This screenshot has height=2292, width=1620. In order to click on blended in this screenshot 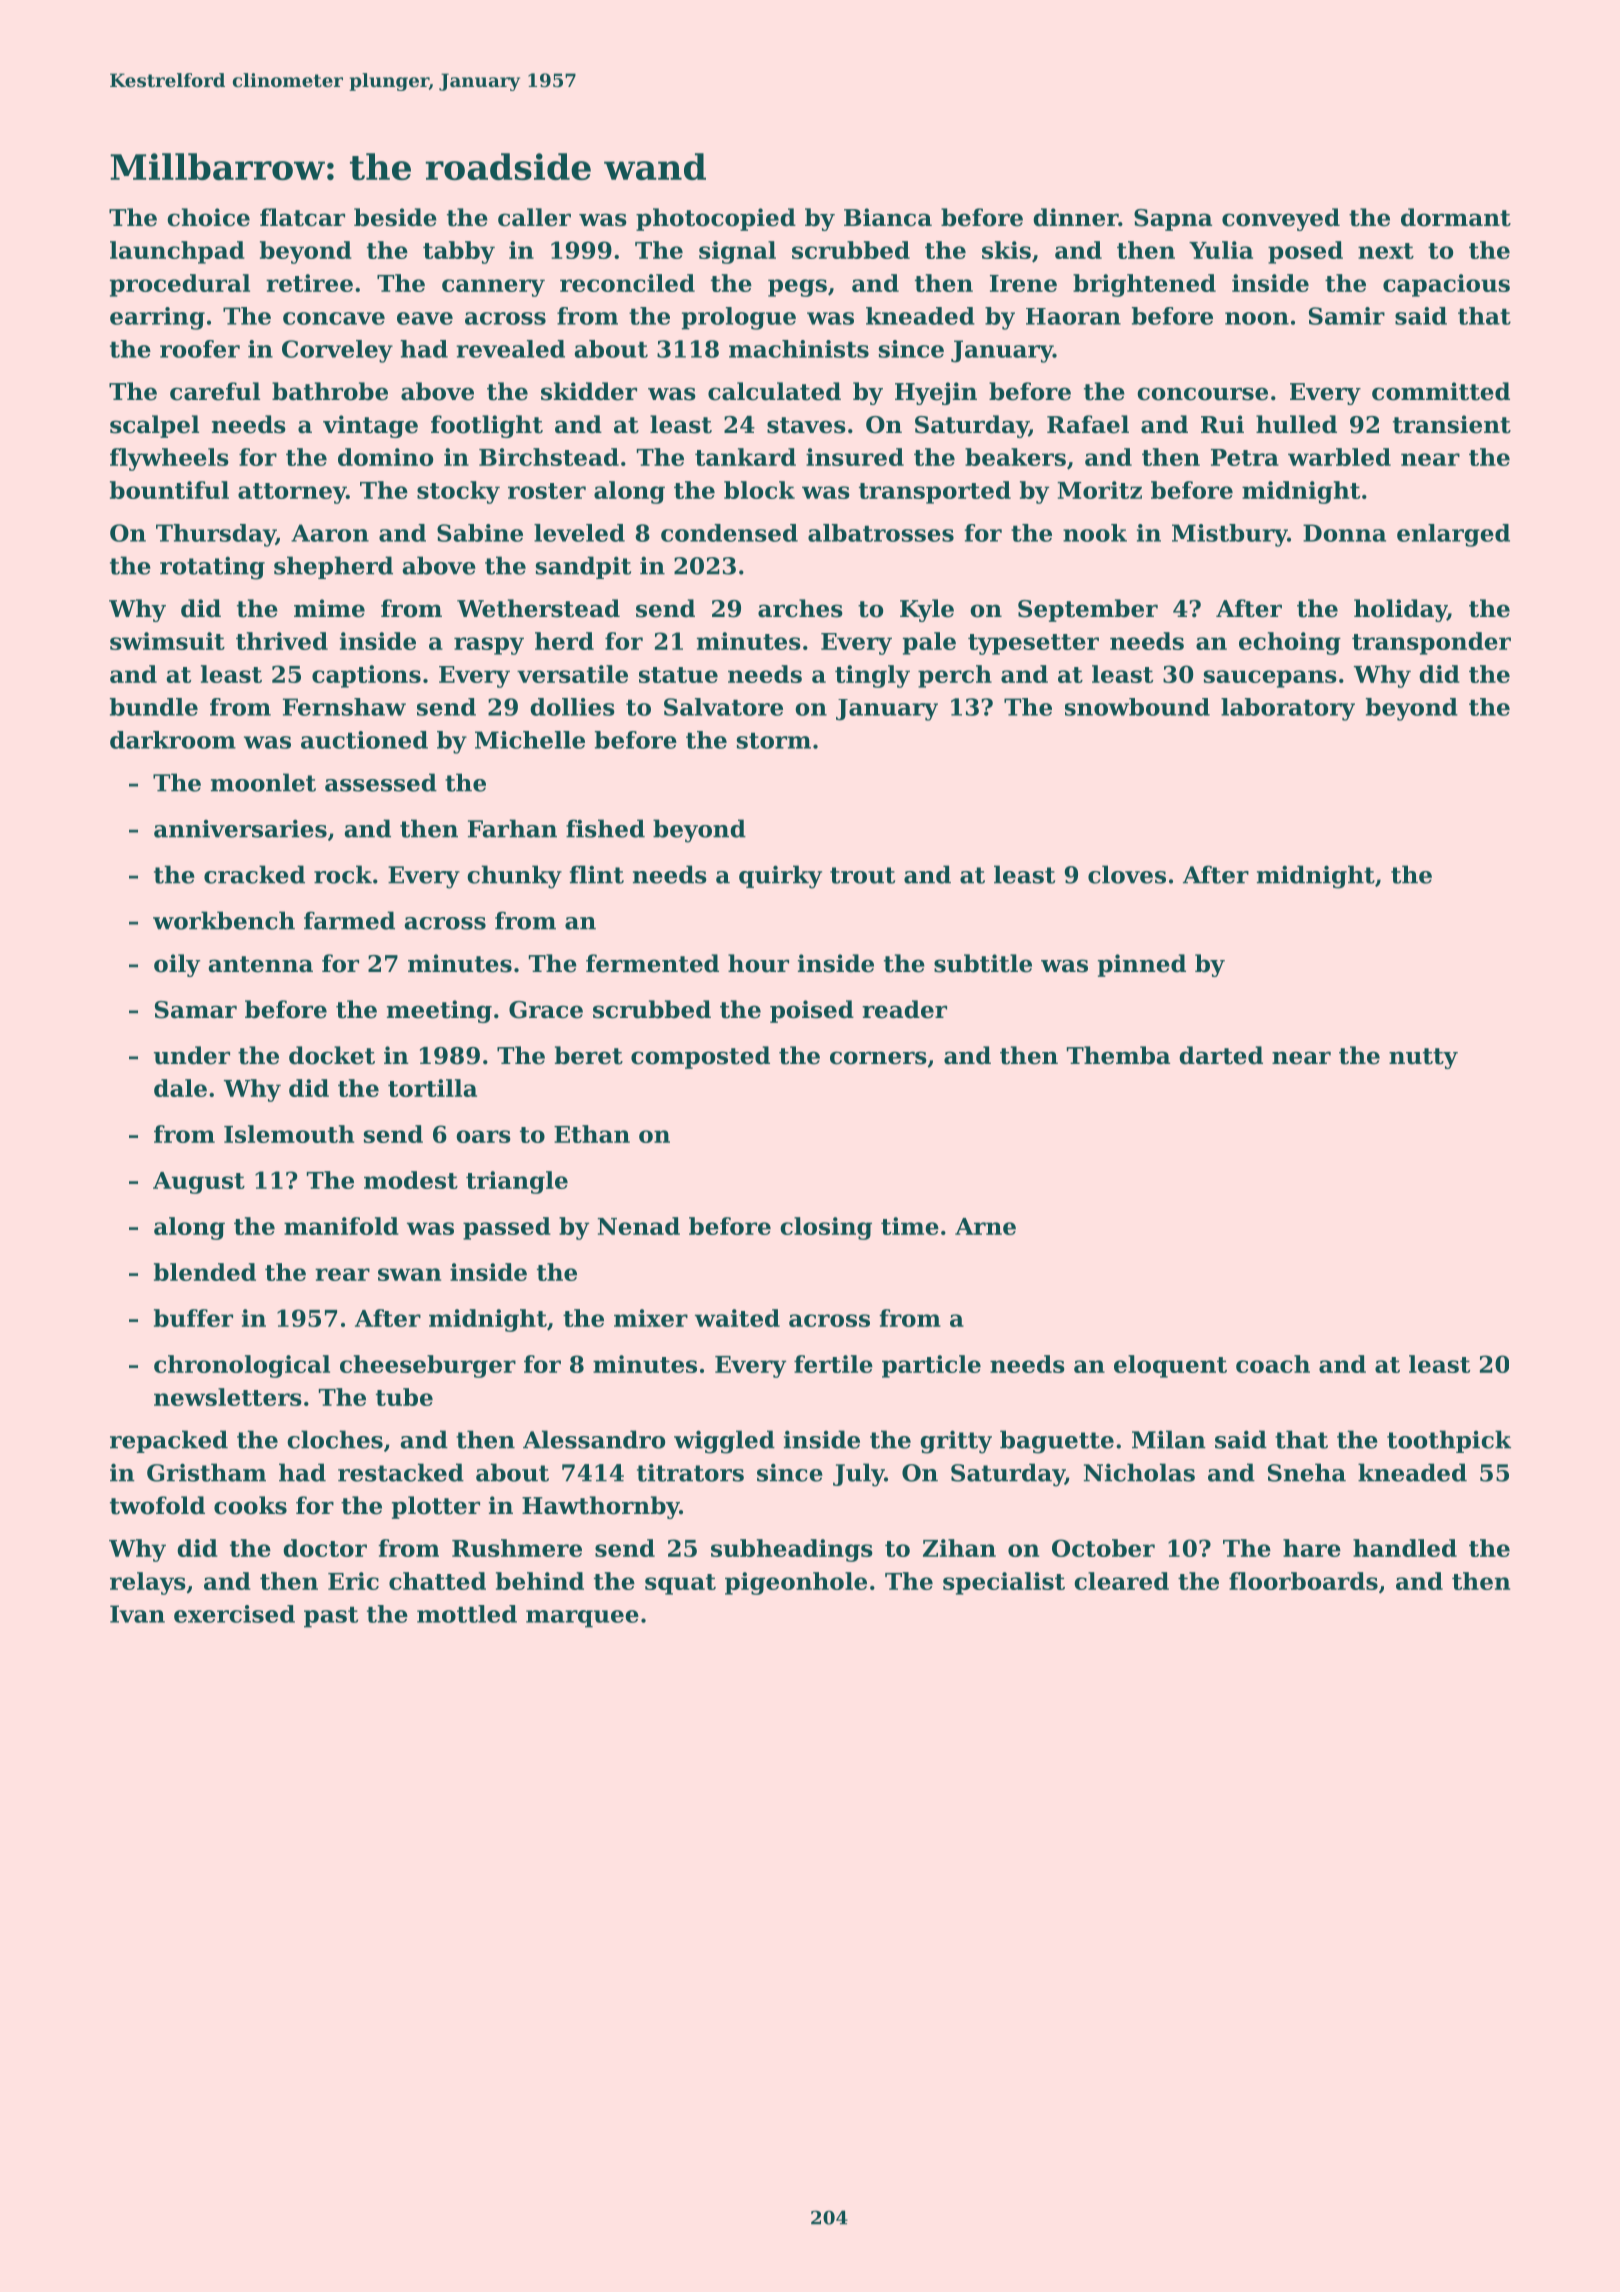, I will do `click(205, 1272)`.
